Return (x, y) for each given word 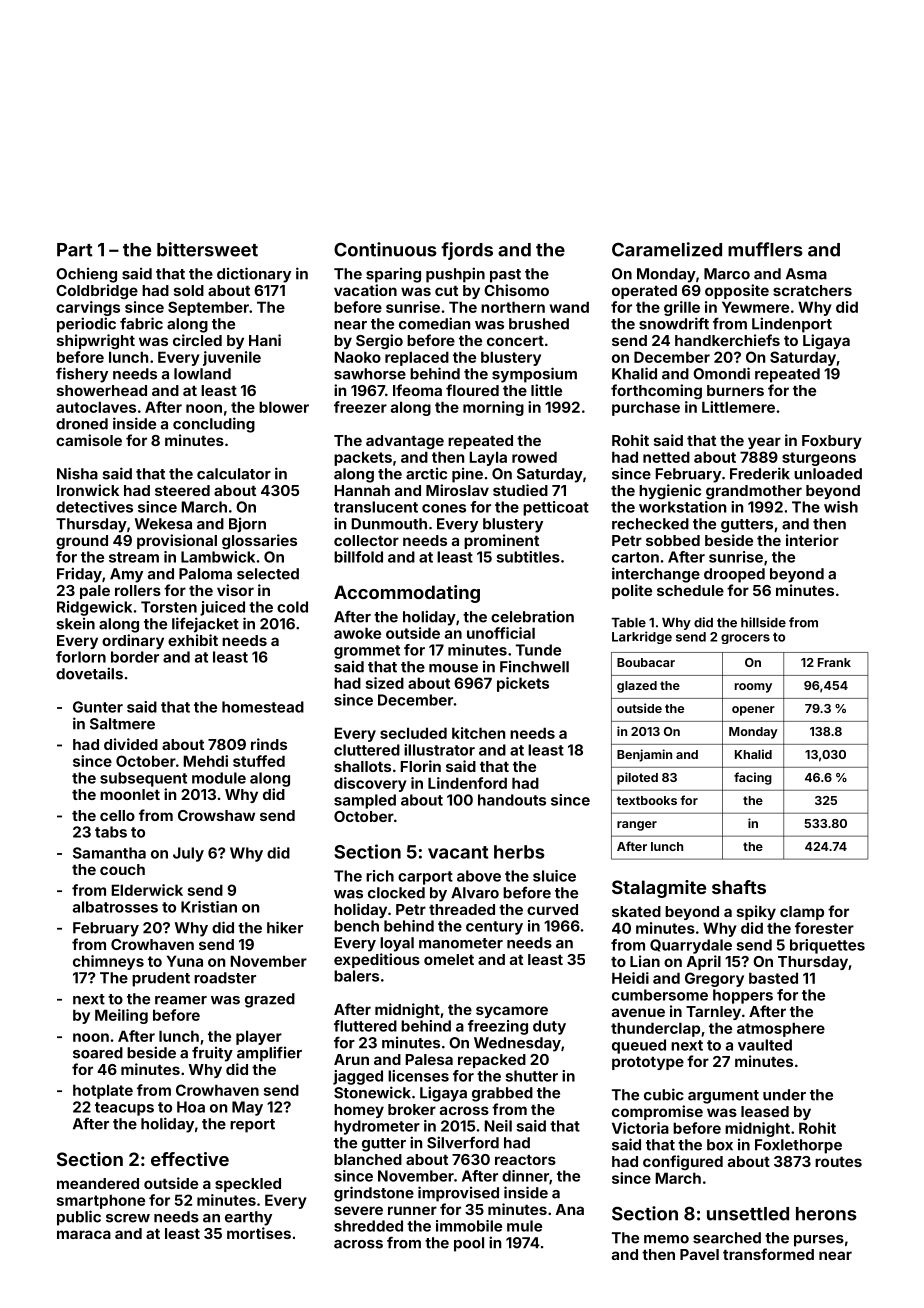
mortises (259, 1233)
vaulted (765, 1045)
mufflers (765, 249)
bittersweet (207, 249)
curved (552, 909)
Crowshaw (216, 815)
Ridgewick (94, 608)
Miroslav (457, 490)
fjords (467, 251)
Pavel (699, 1254)
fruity (212, 1054)
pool (469, 1244)
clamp (802, 913)
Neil (498, 1126)
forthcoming (656, 392)
